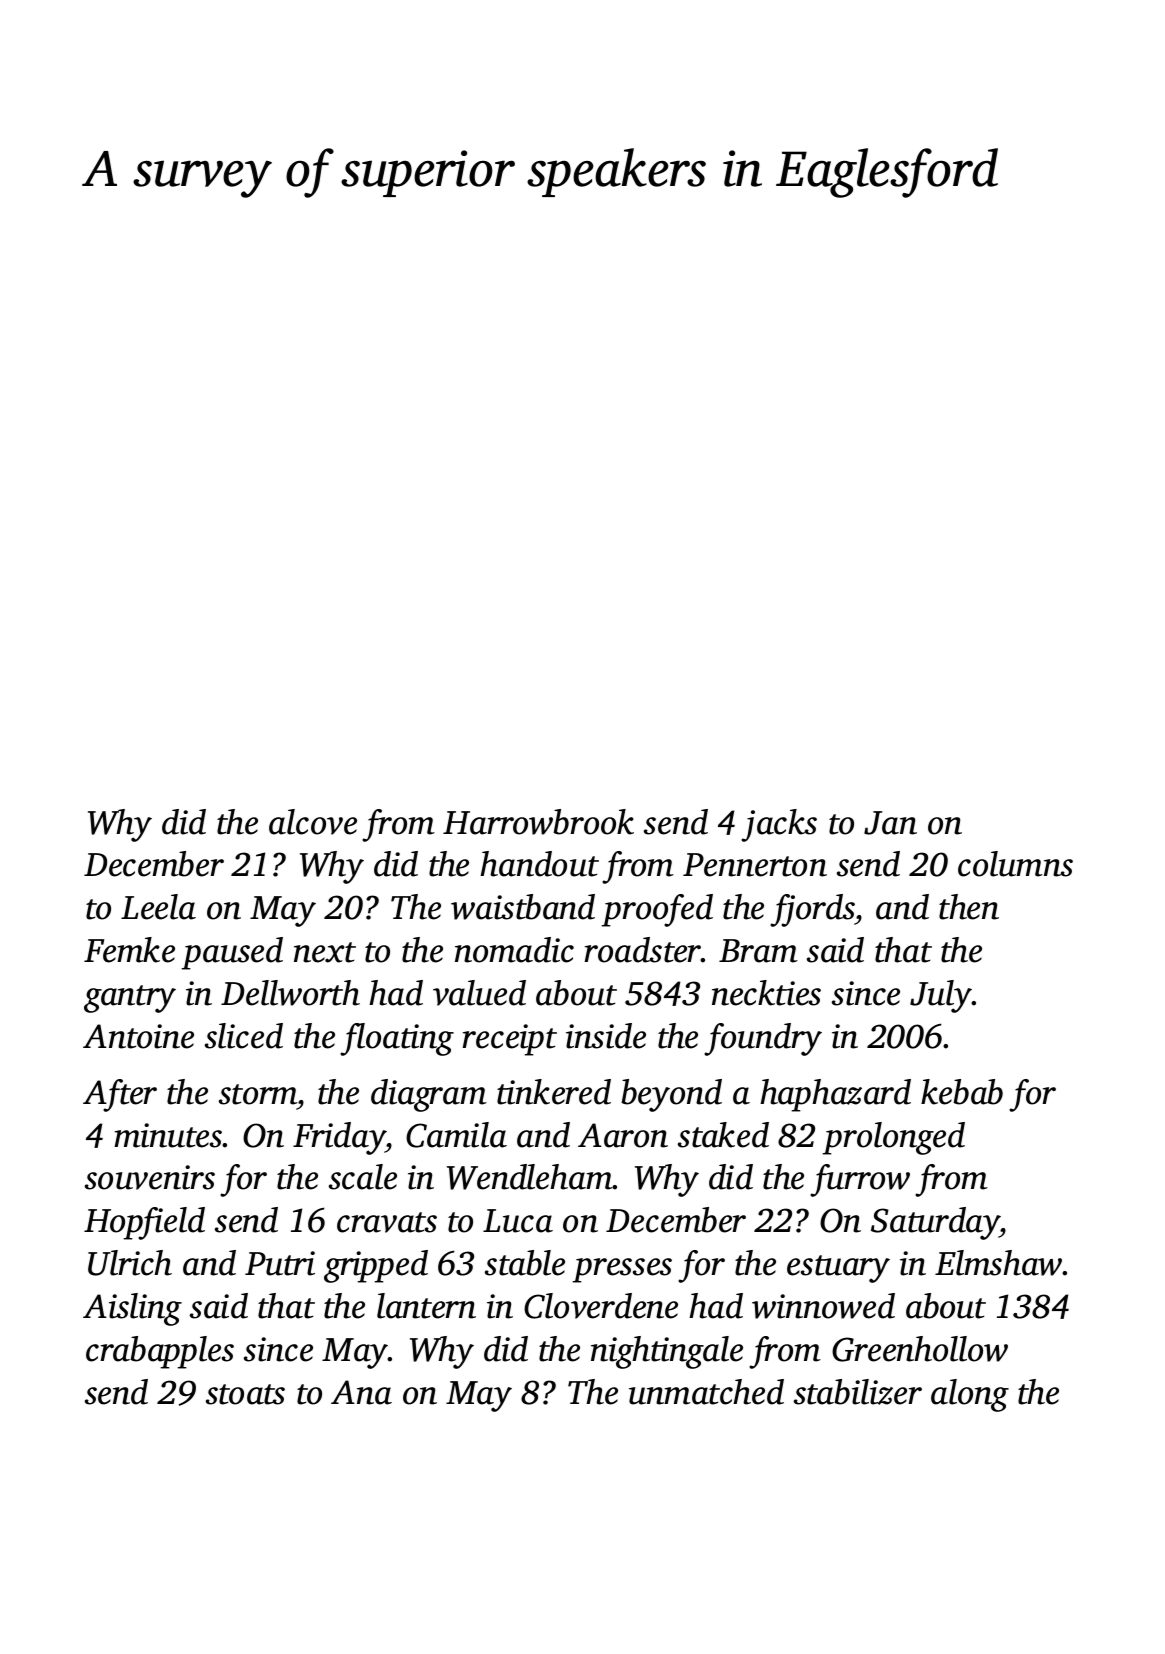 The image size is (1165, 1654). I want to click on Elmshaw, so click(999, 1263).
